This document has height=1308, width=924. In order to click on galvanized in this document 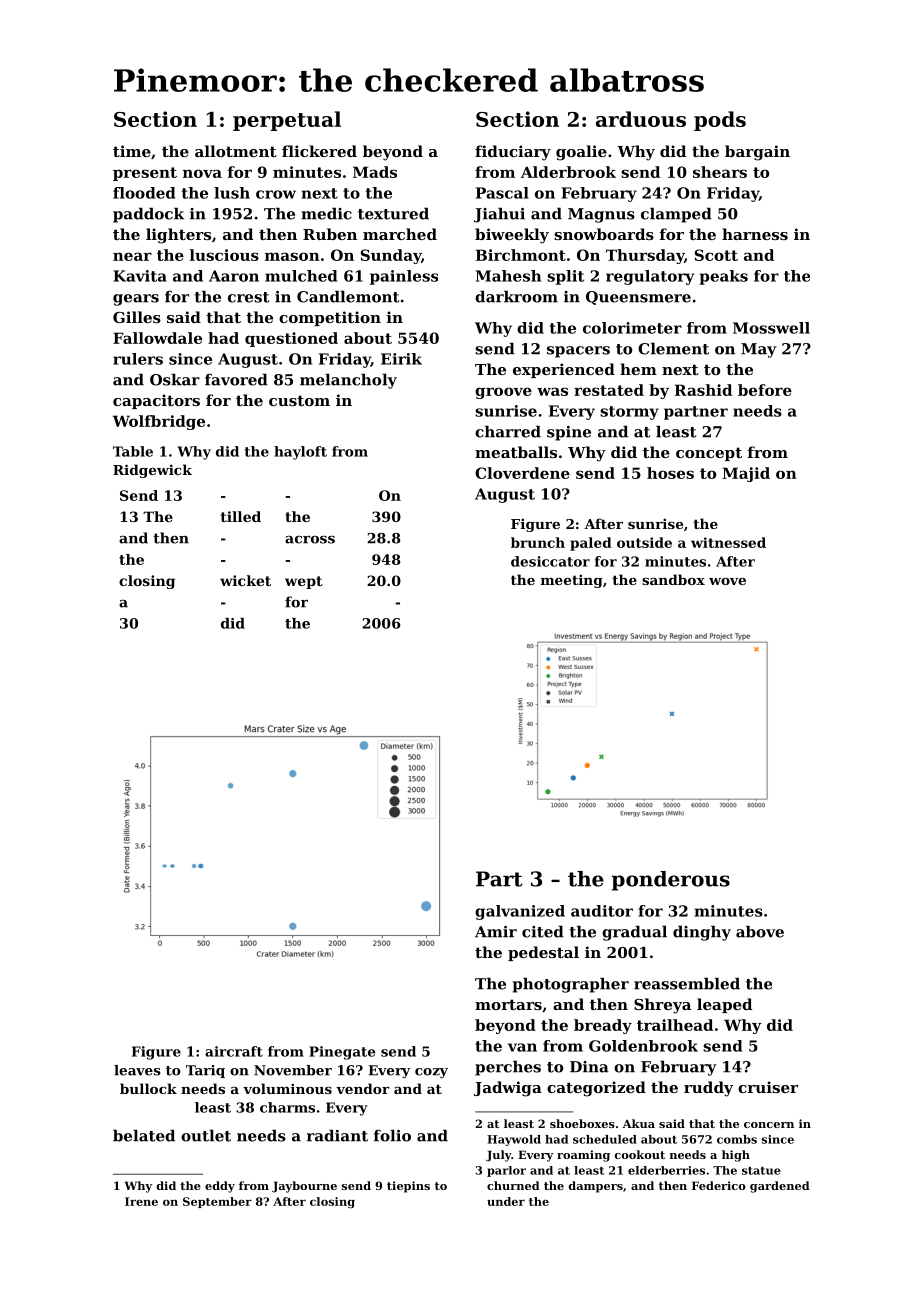, I will do `click(520, 912)`.
